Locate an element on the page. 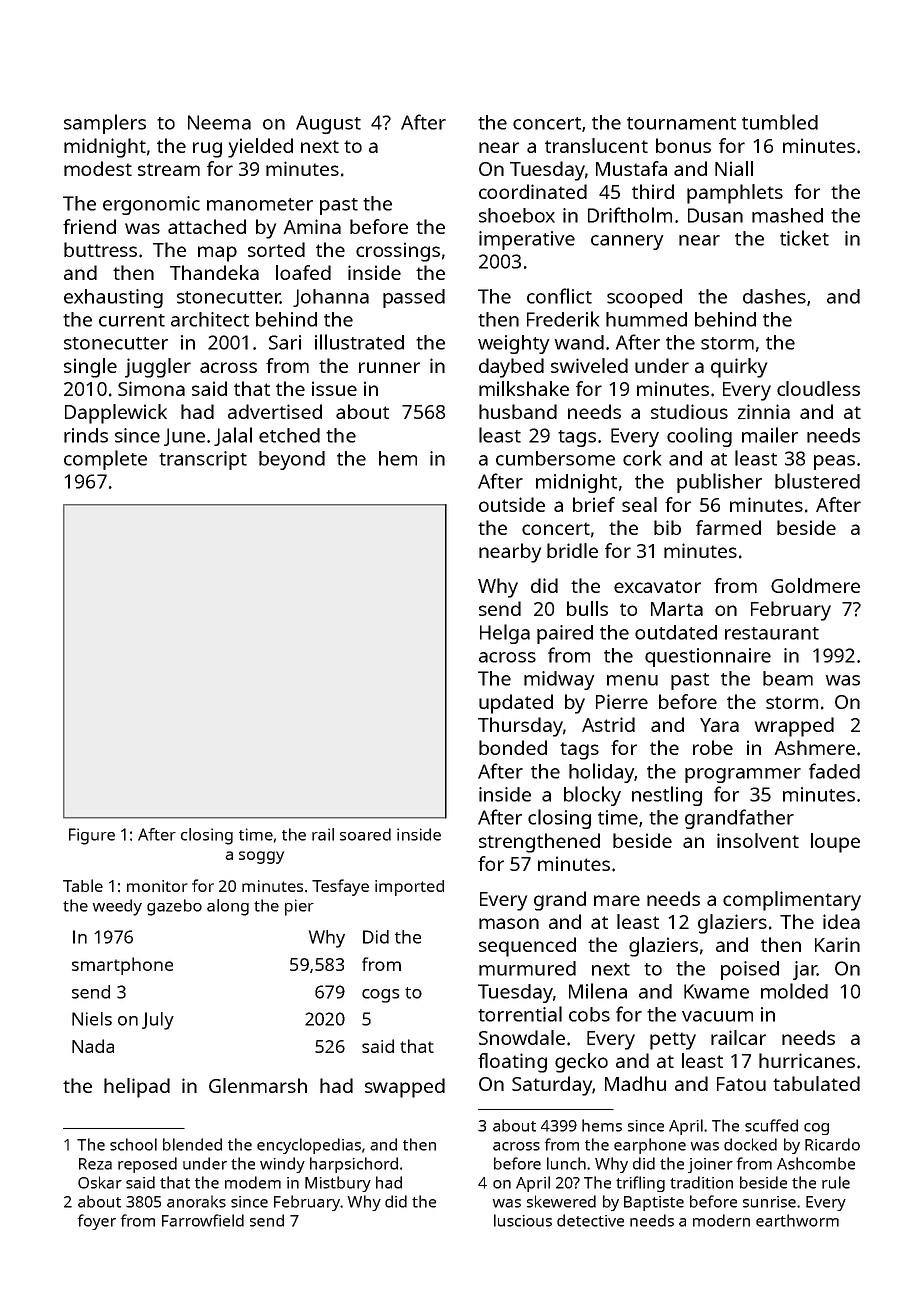 The width and height of the page is (924, 1314). outside is located at coordinates (512, 504).
